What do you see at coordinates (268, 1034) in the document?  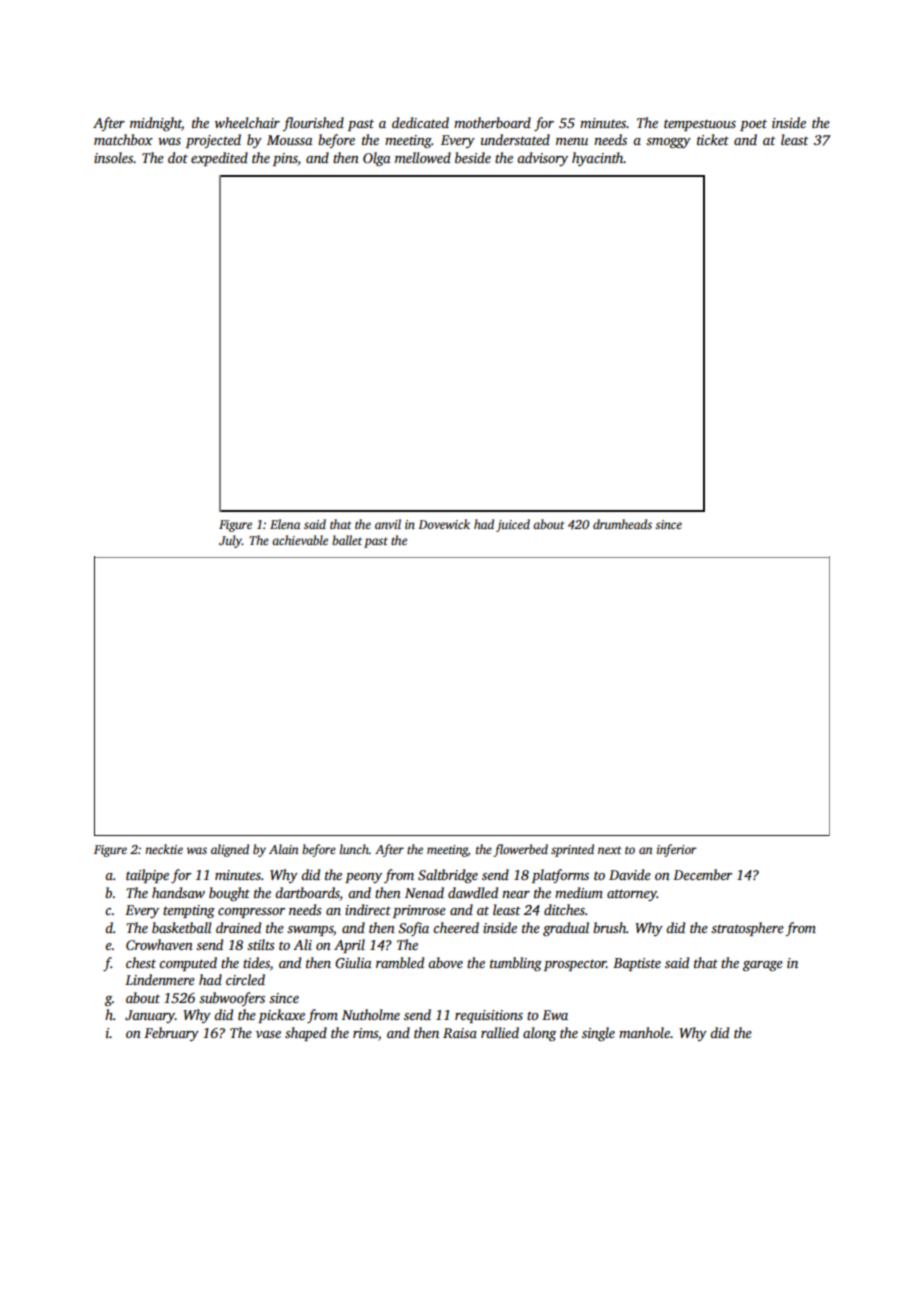 I see `vase` at bounding box center [268, 1034].
